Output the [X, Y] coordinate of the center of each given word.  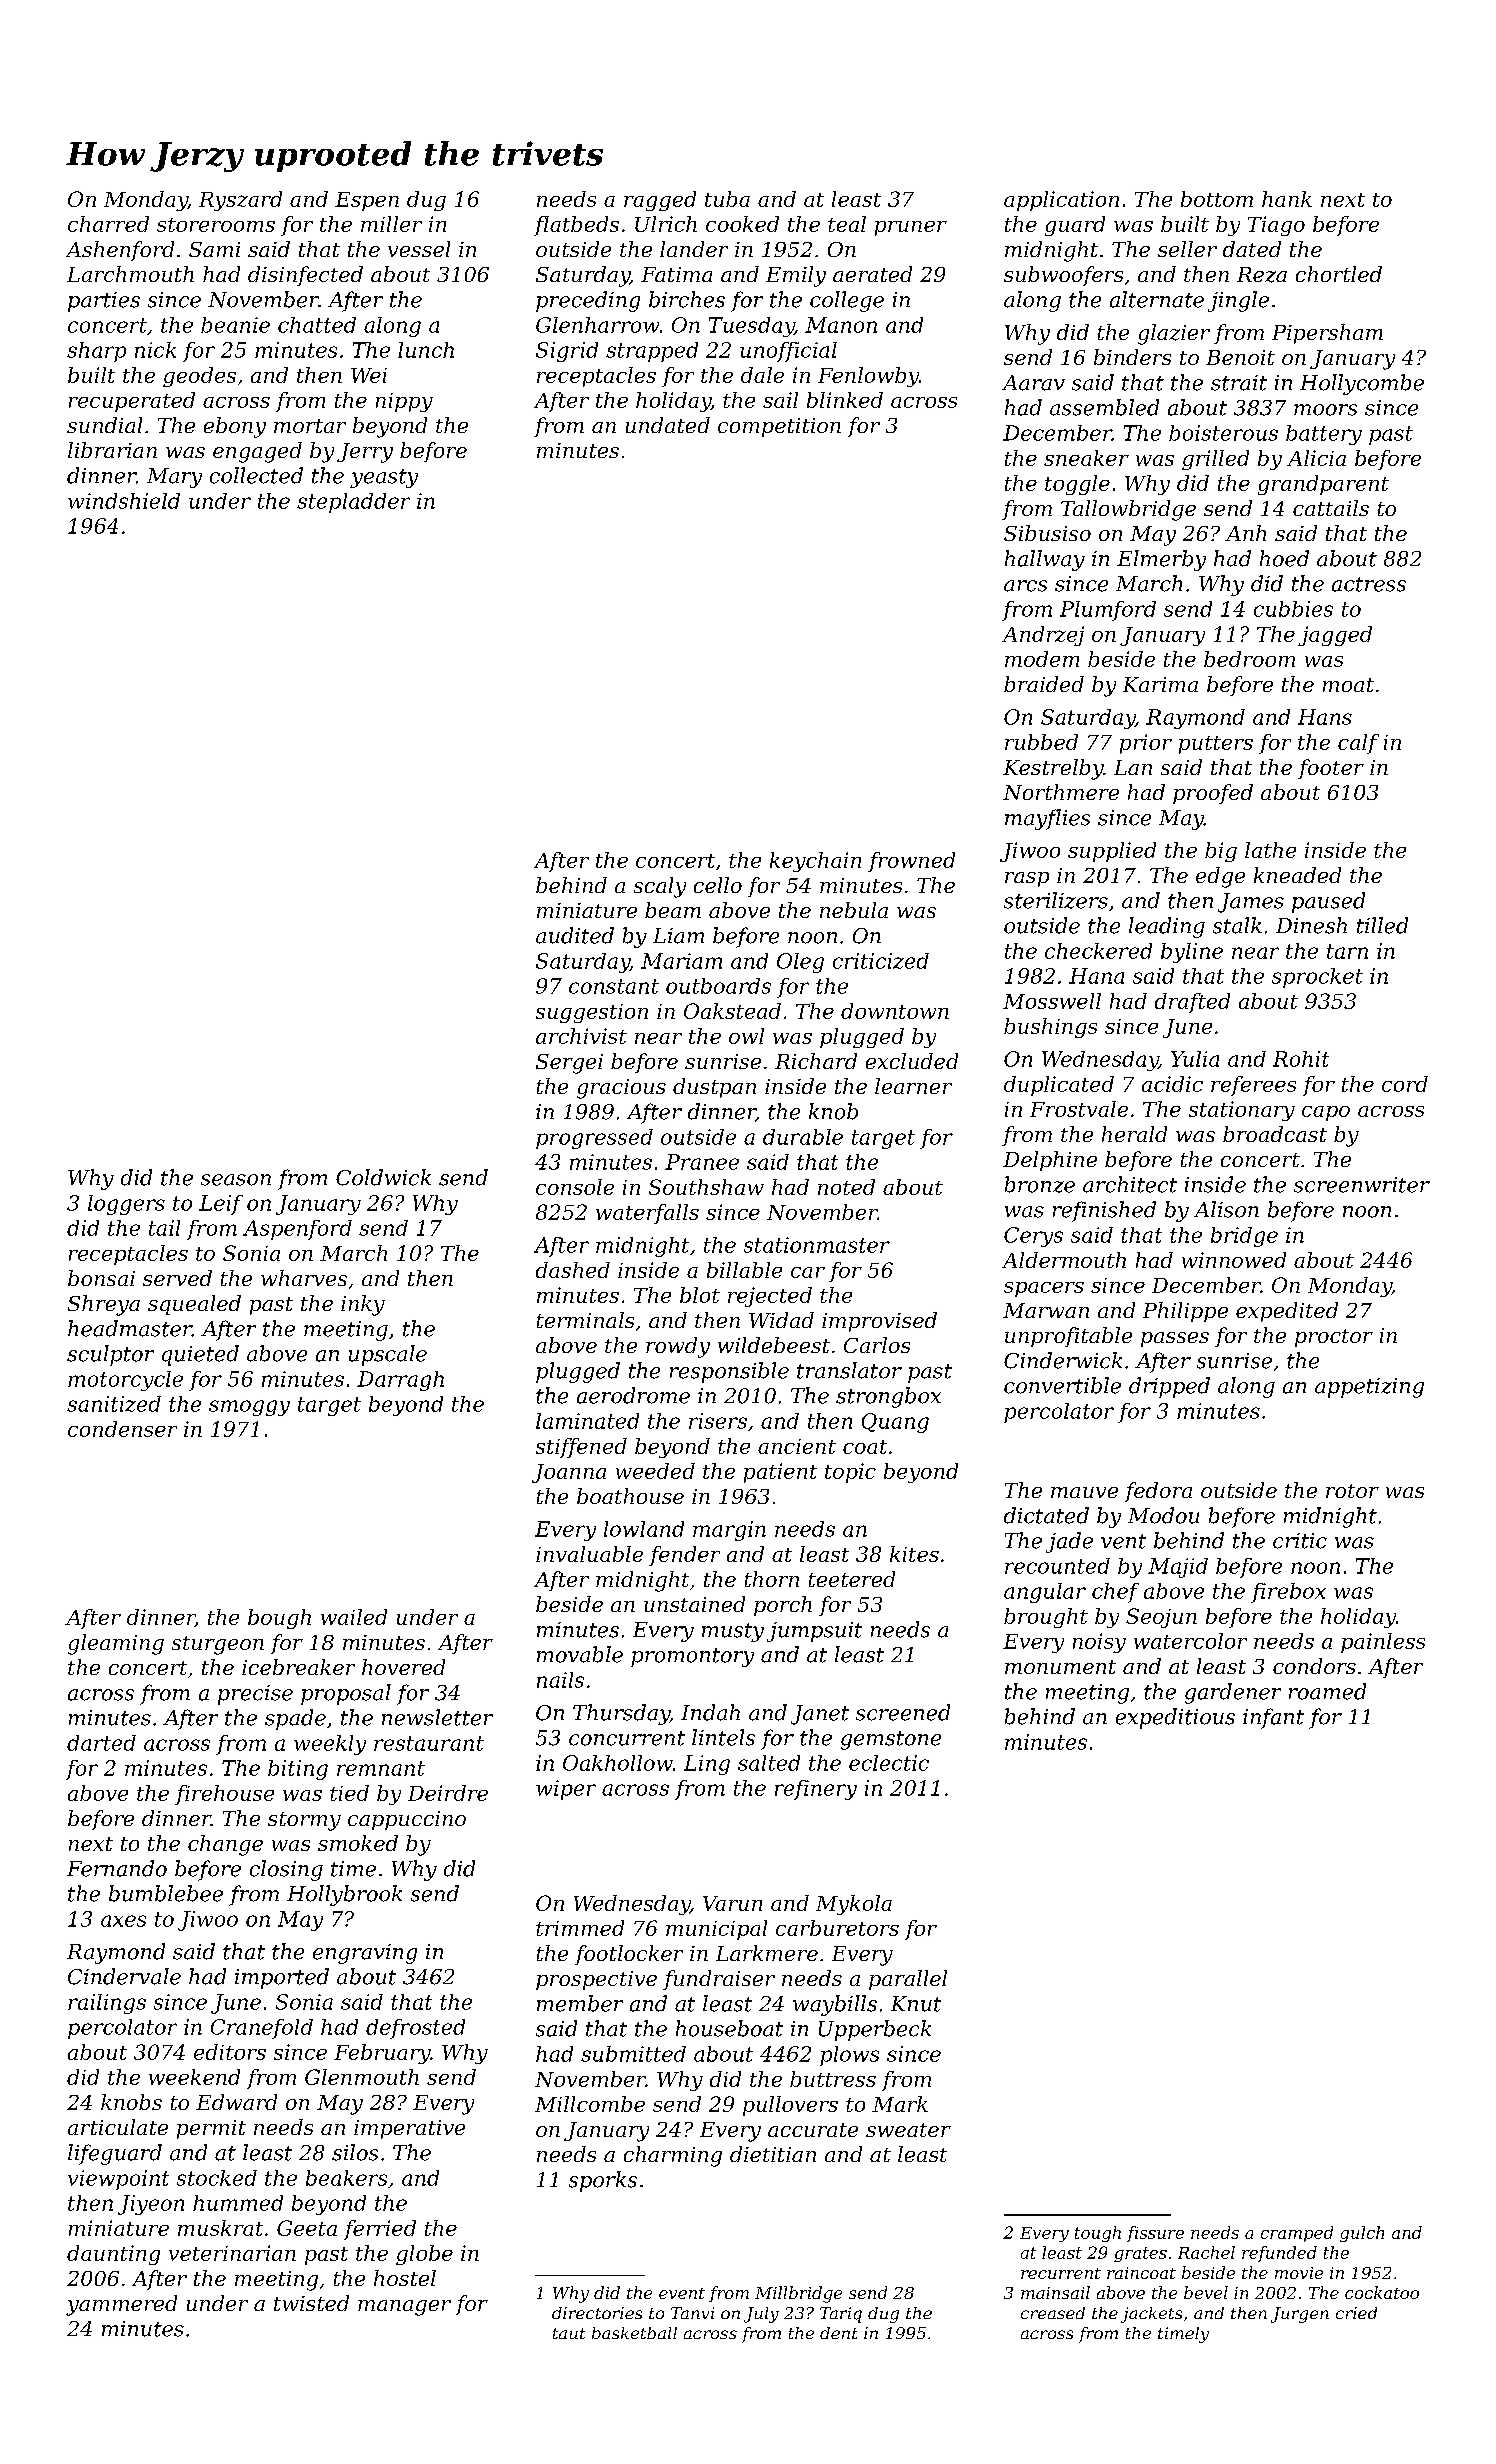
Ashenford [120, 251]
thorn [772, 1579]
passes [1175, 1339]
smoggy [249, 1408]
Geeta [307, 2228]
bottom [1217, 199]
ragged [660, 201]
